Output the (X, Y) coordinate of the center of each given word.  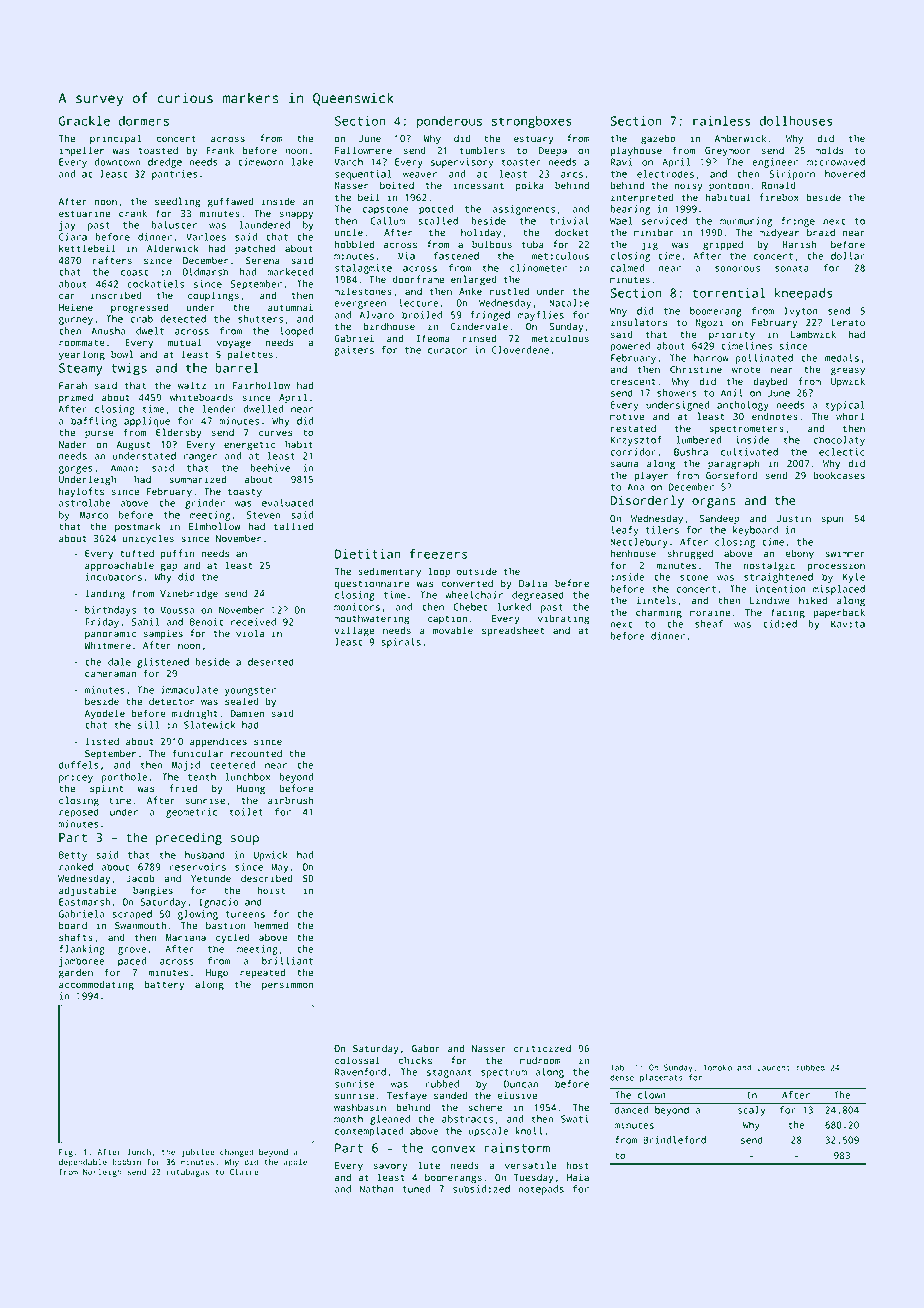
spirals (401, 643)
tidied (780, 624)
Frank (220, 150)
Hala (578, 1177)
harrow (711, 358)
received (253, 622)
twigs (129, 369)
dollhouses (796, 121)
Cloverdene (520, 350)
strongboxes (532, 122)
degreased (538, 596)
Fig (66, 1153)
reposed (79, 813)
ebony (799, 554)
